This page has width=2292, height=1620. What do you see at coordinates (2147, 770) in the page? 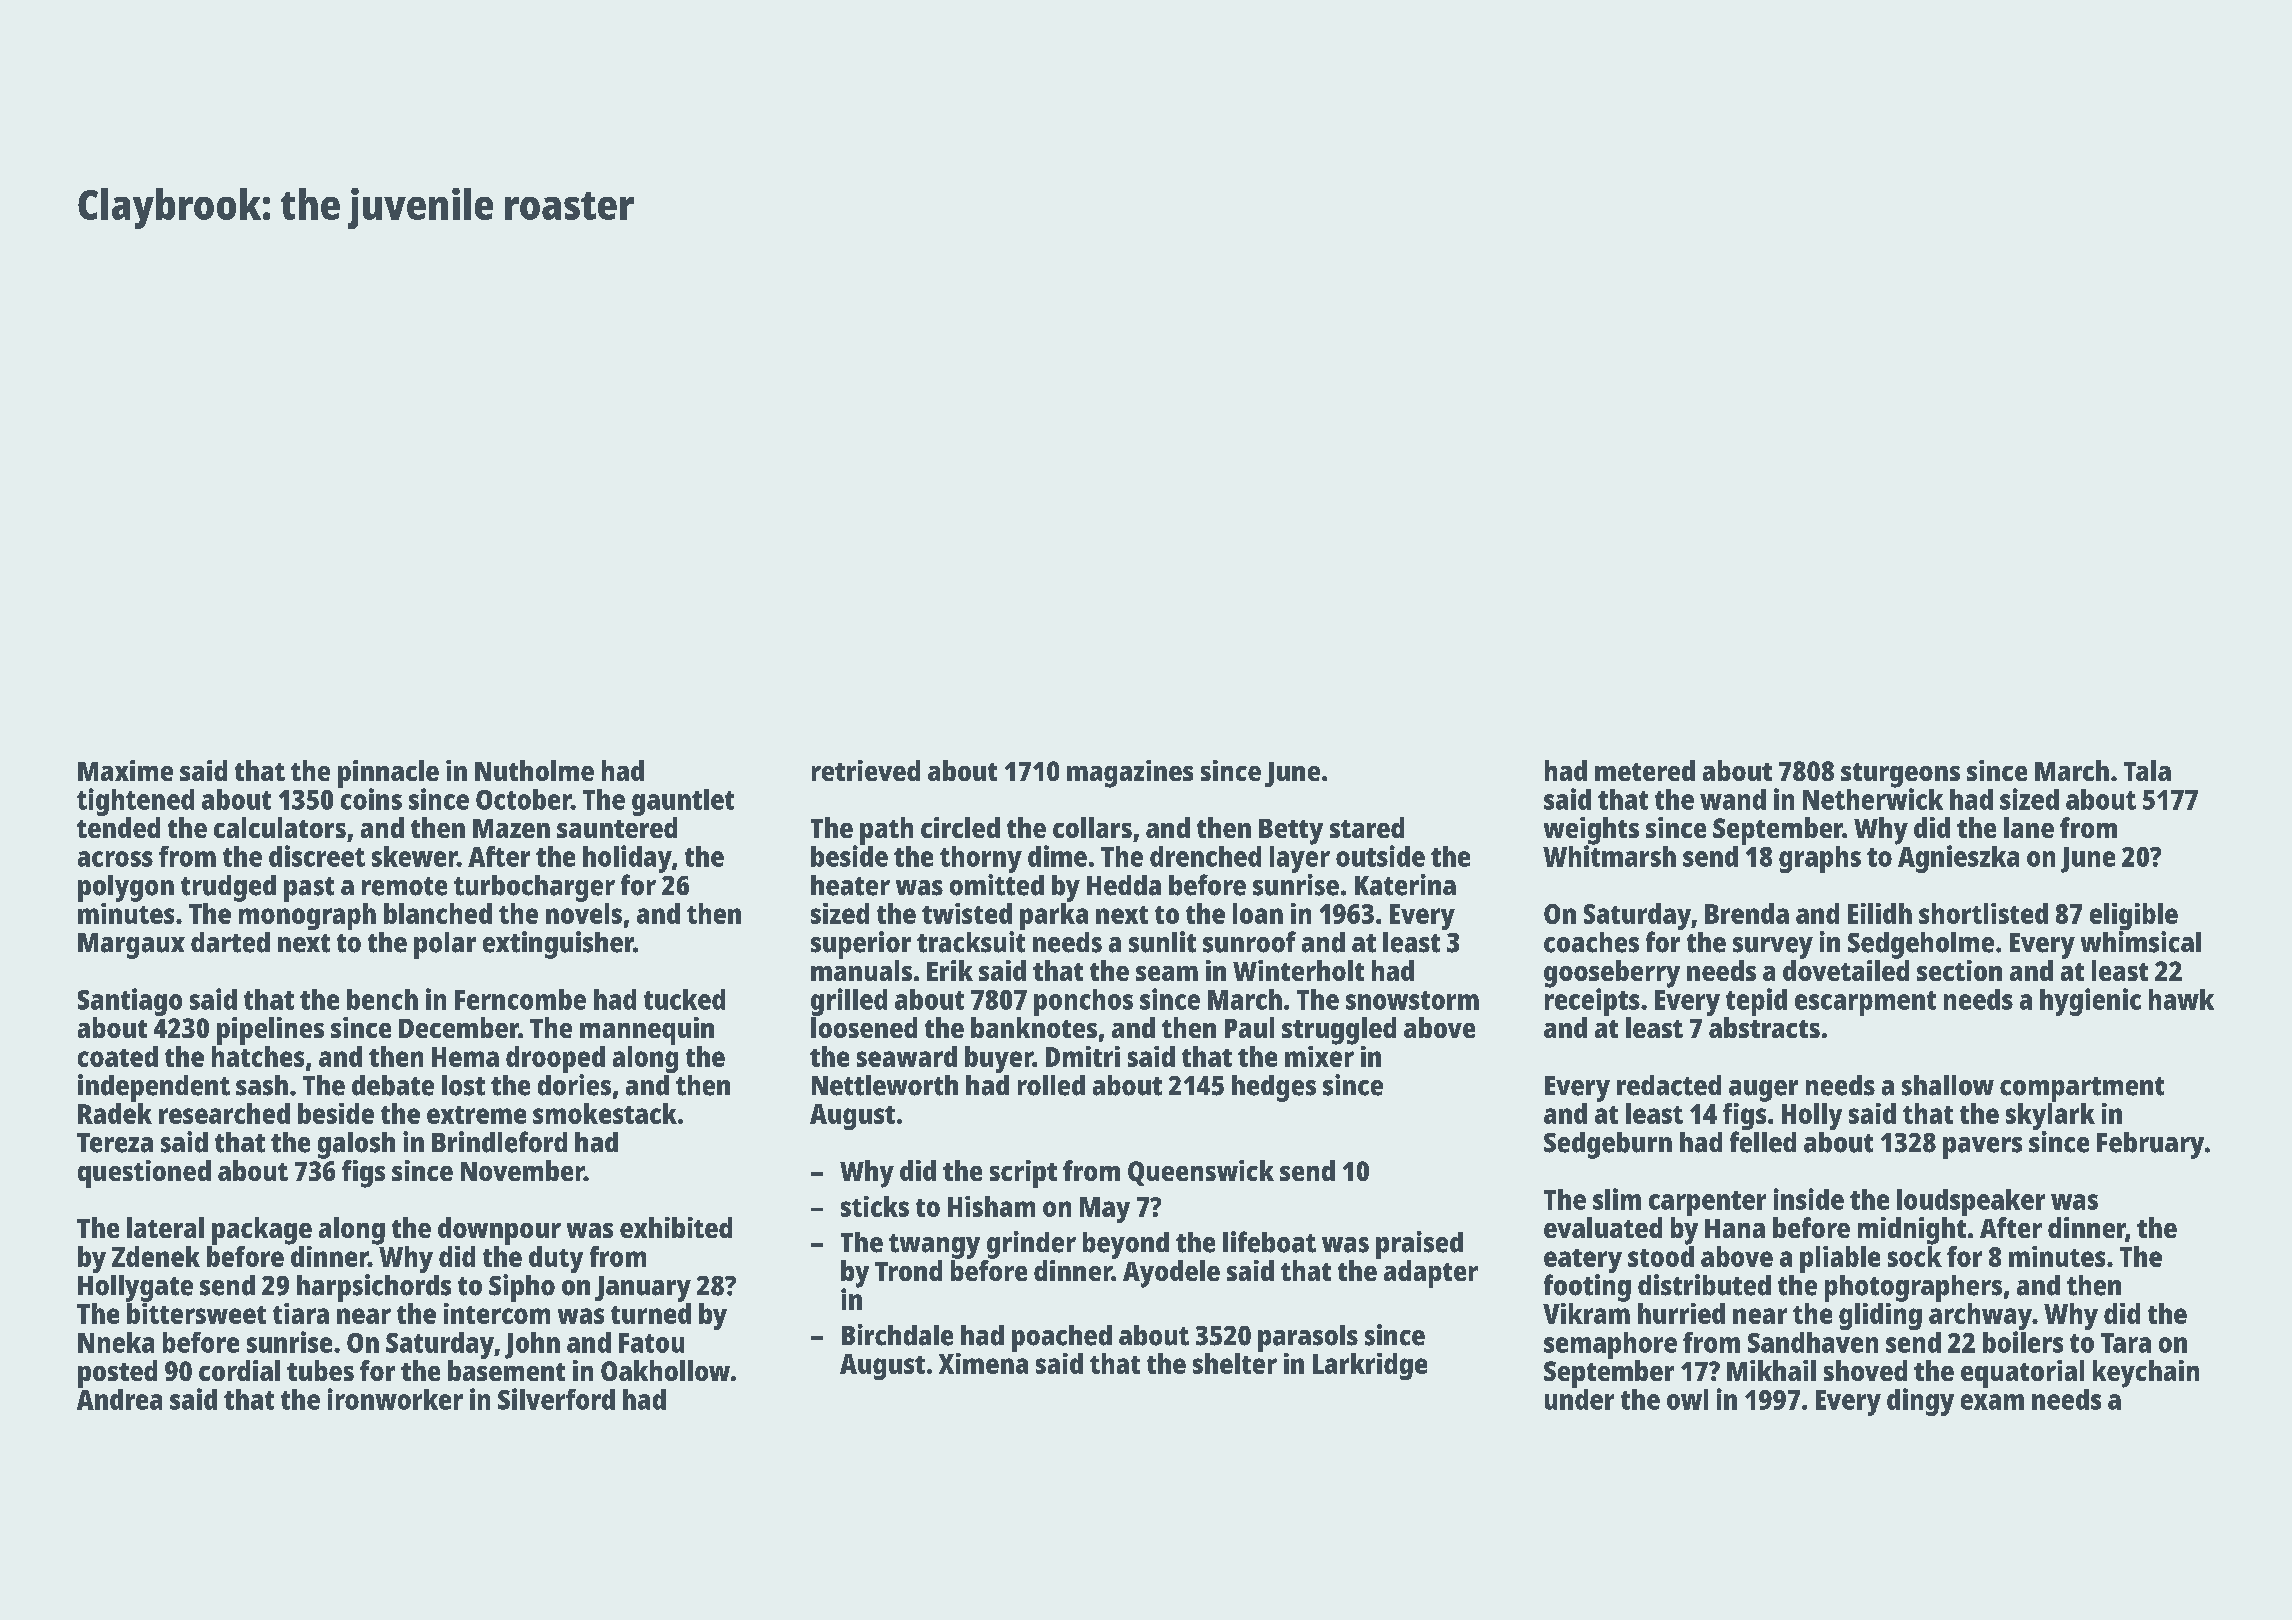
I see `Tala` at bounding box center [2147, 770].
